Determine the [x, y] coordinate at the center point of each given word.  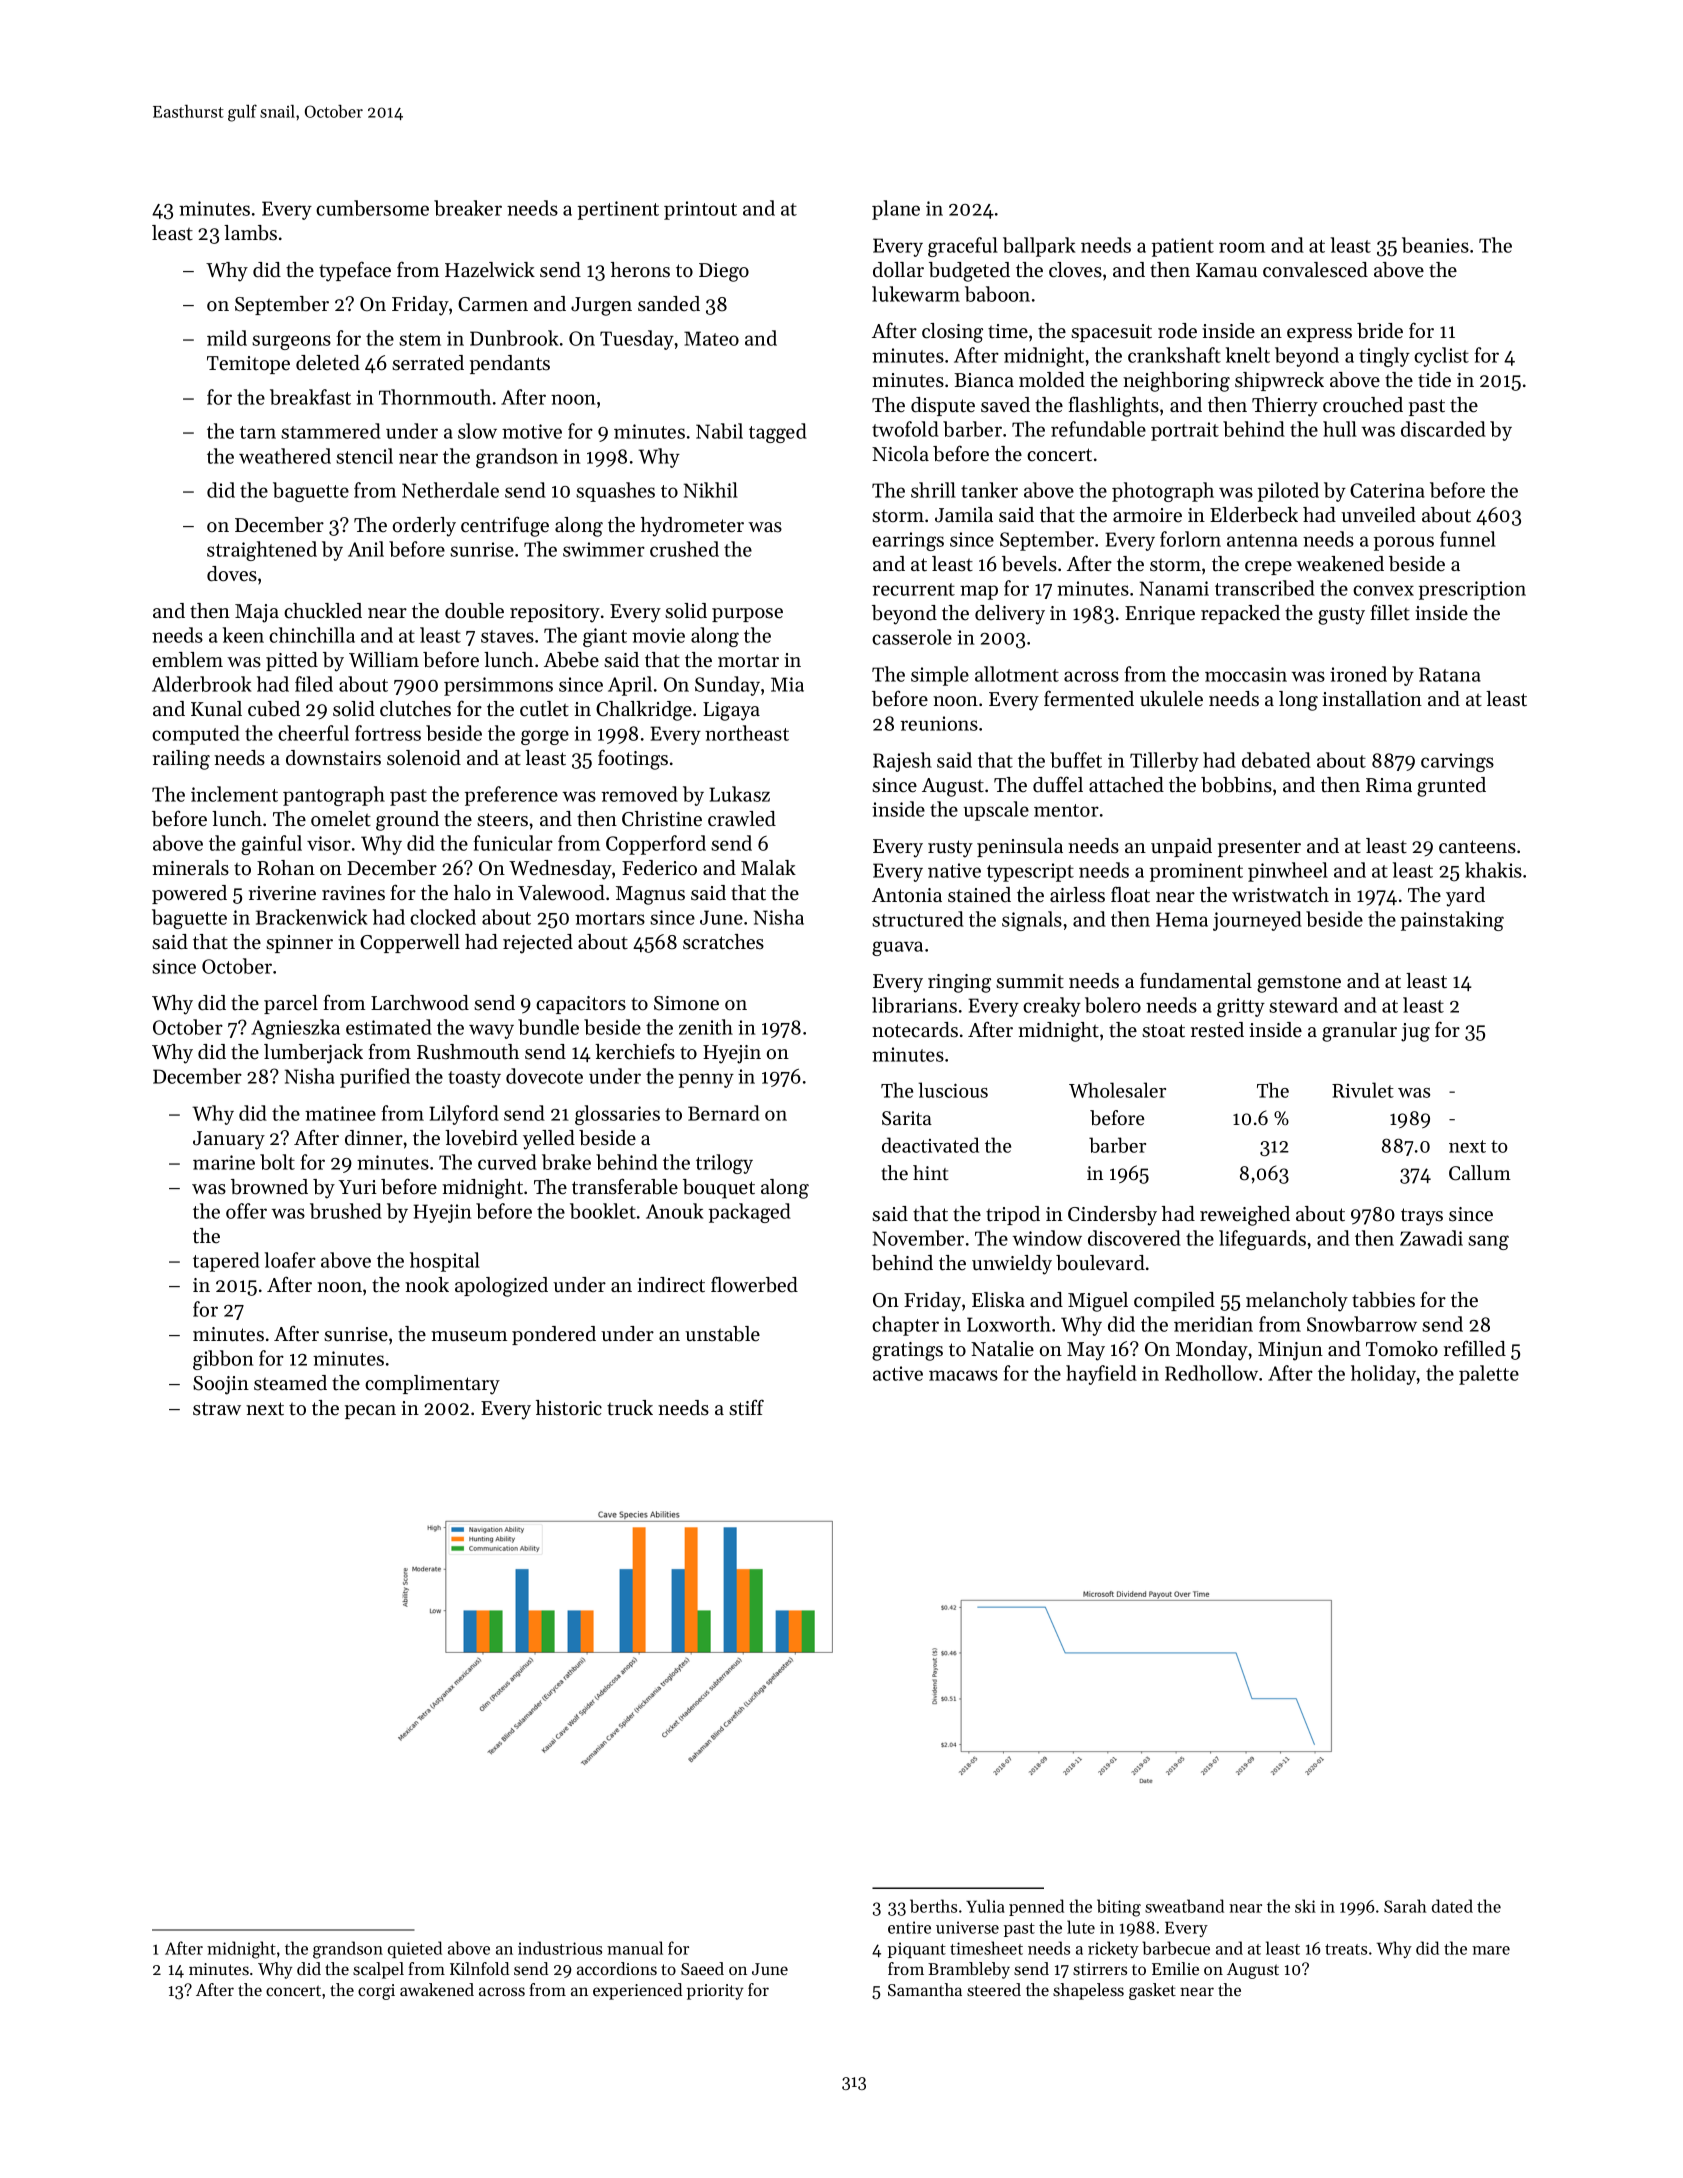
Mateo [711, 338]
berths [933, 1906]
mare [1491, 1950]
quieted [415, 1949]
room [1242, 247]
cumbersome [372, 208]
